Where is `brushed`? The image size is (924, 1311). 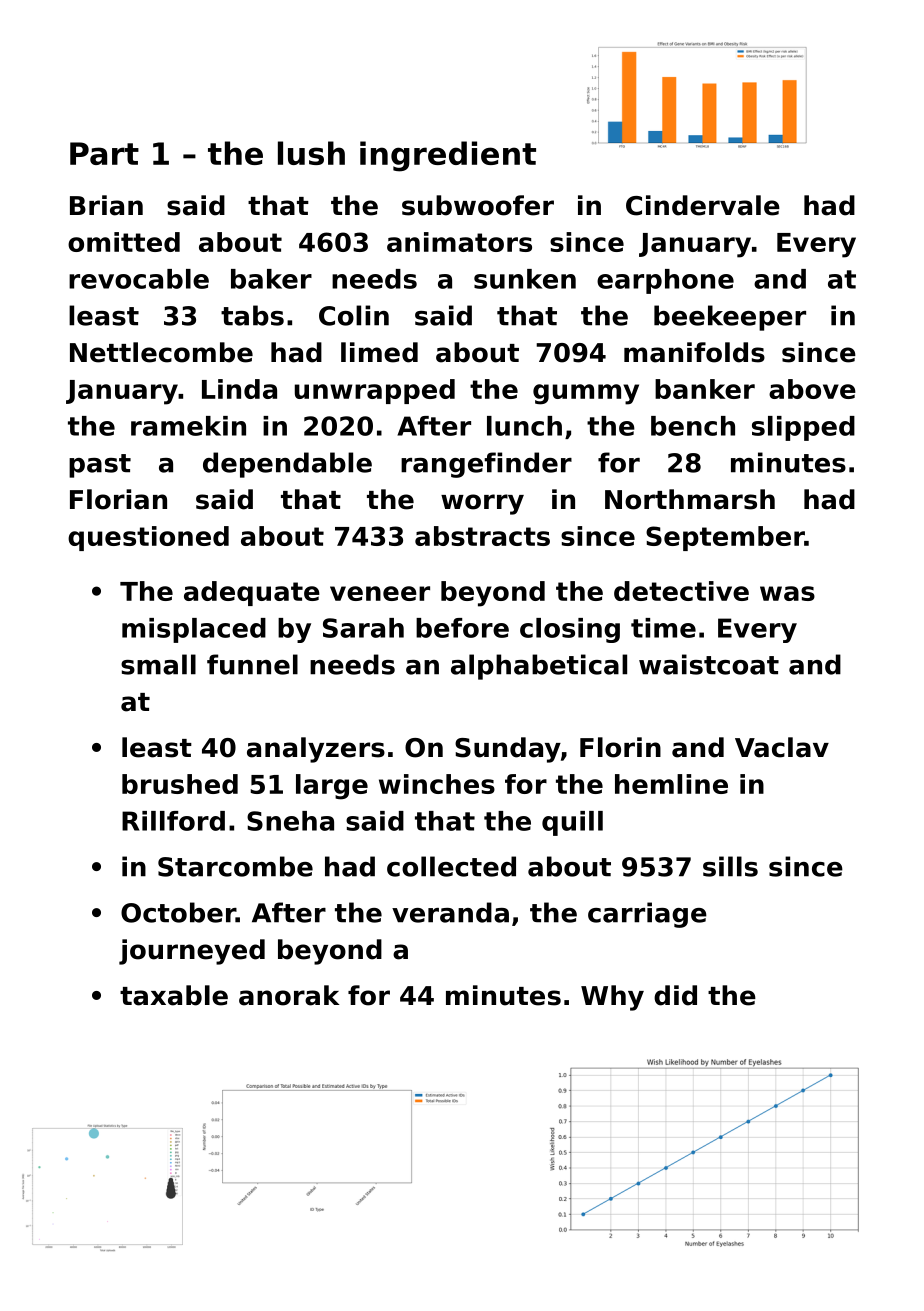 brushed is located at coordinates (180, 784).
